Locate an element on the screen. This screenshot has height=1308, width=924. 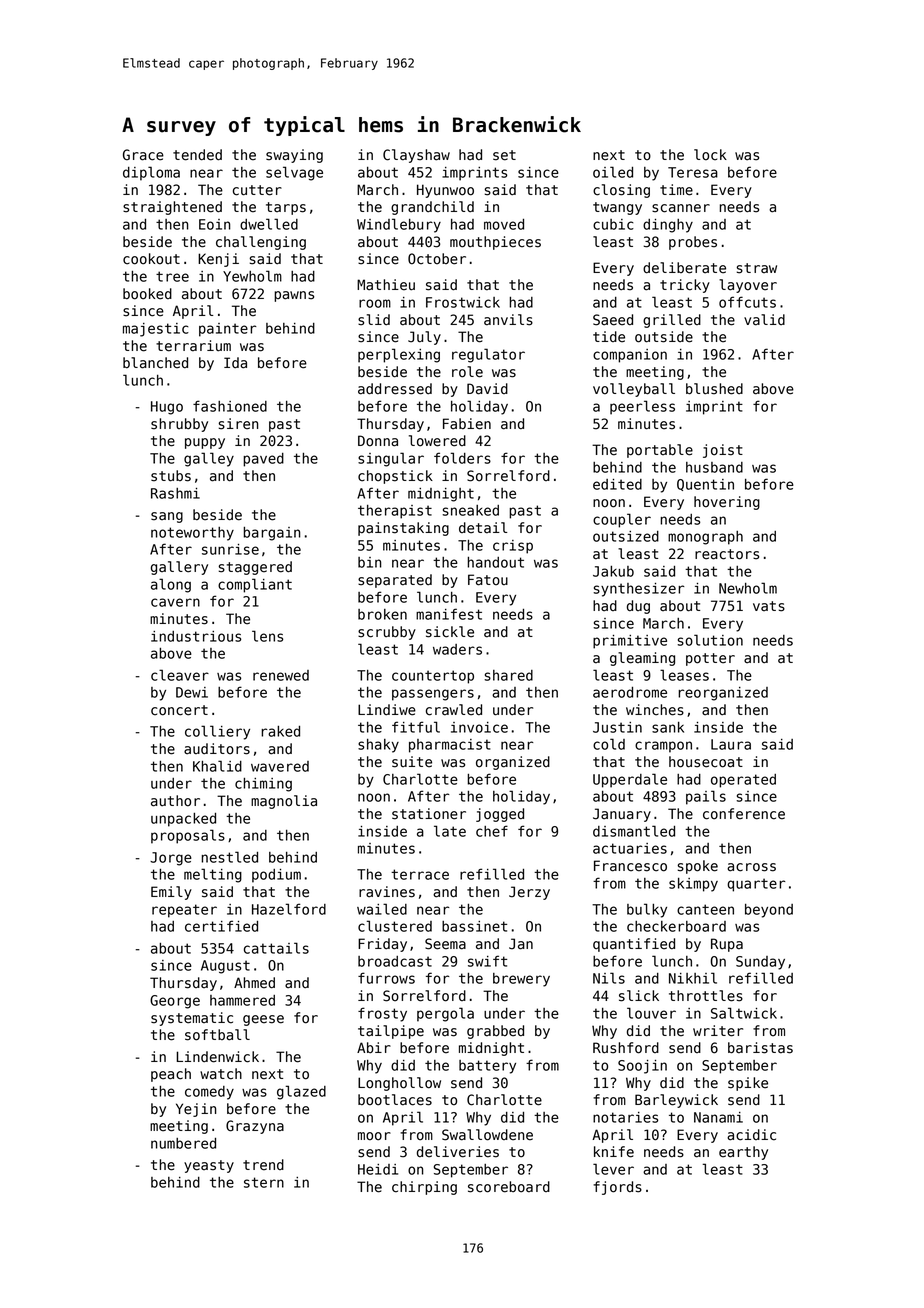
chirping is located at coordinates (424, 1188).
